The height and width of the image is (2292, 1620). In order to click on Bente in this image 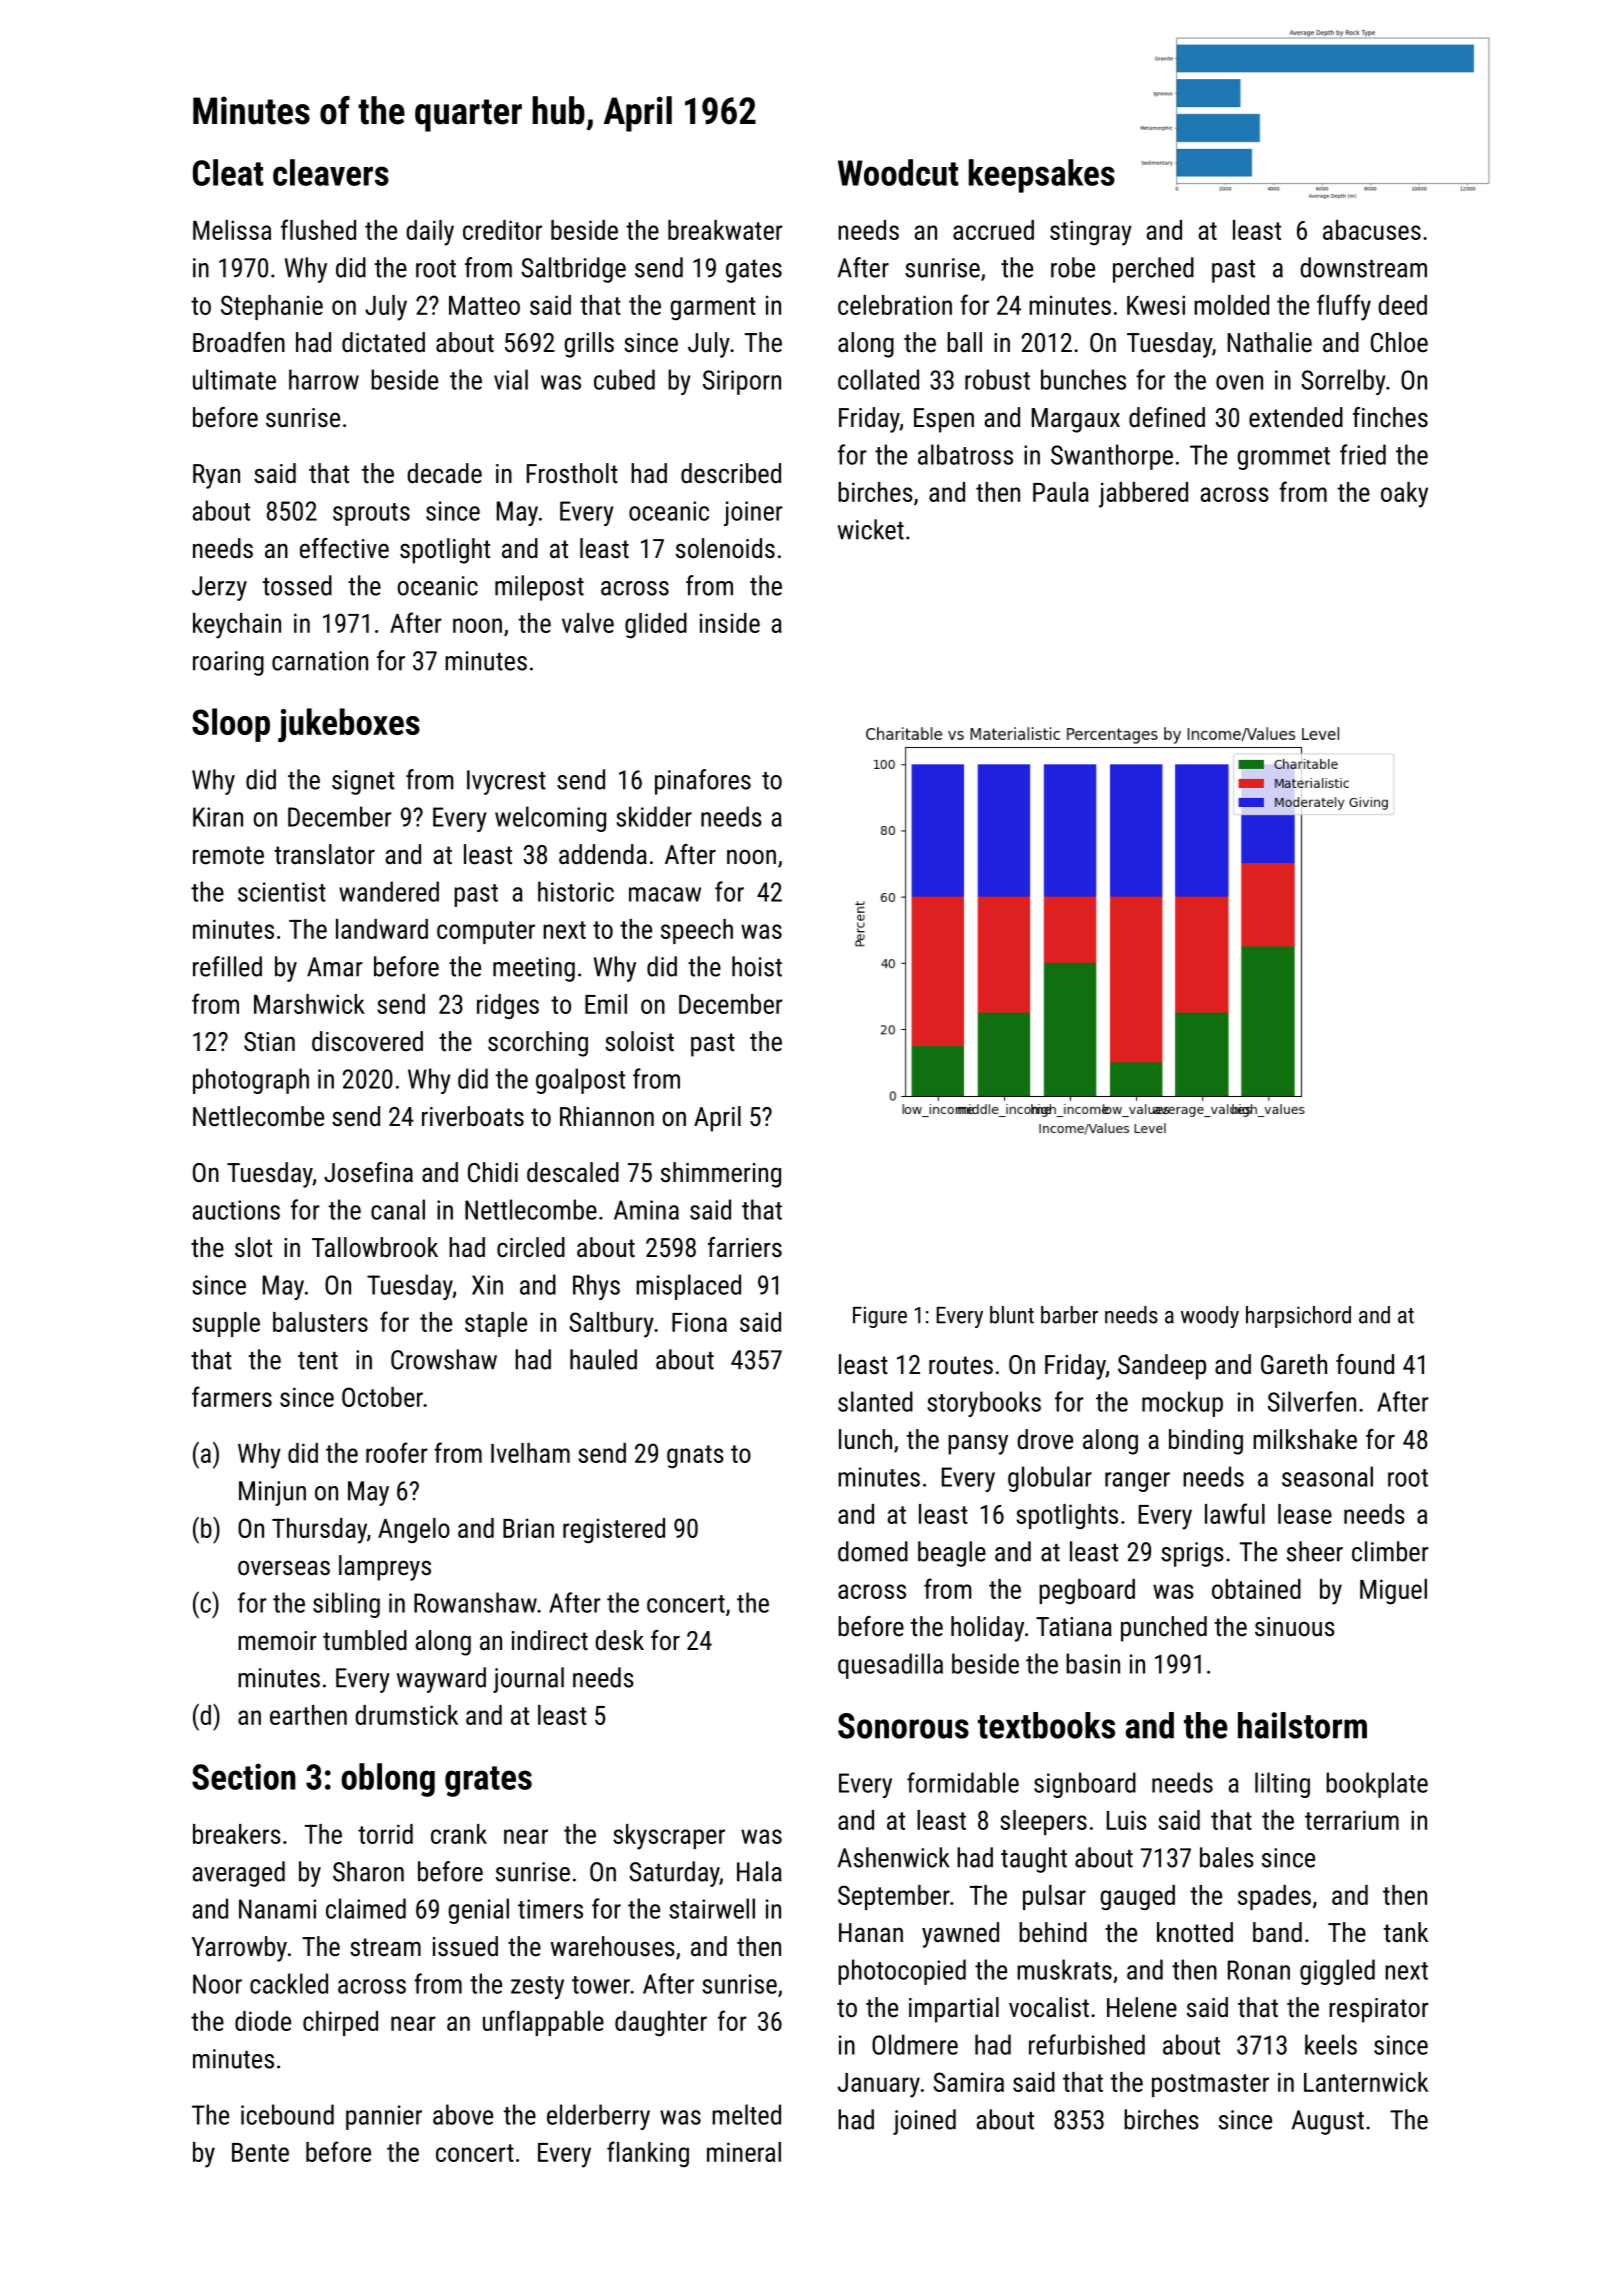, I will do `click(260, 2152)`.
